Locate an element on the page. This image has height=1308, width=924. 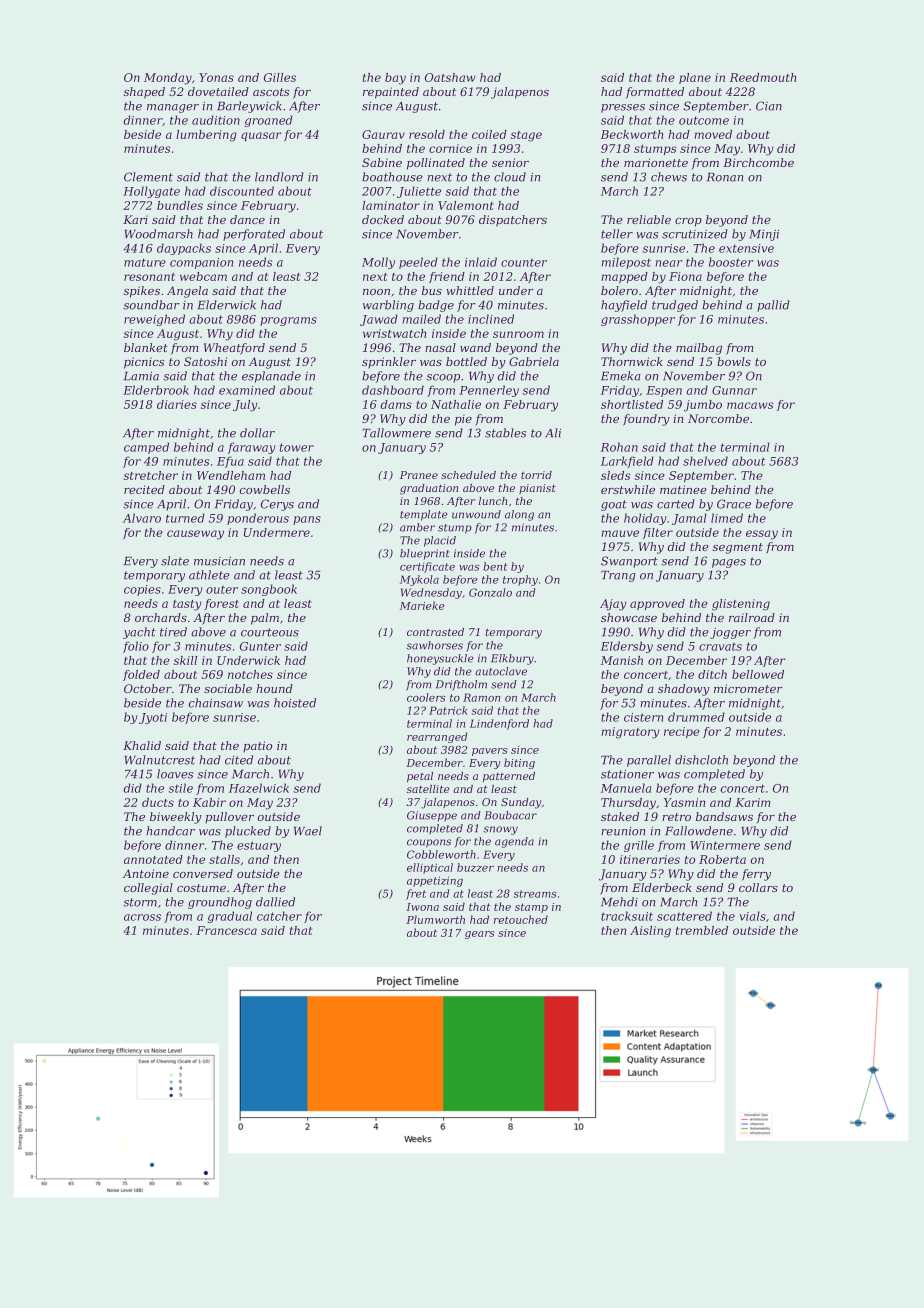
Birchcombe is located at coordinates (758, 162).
